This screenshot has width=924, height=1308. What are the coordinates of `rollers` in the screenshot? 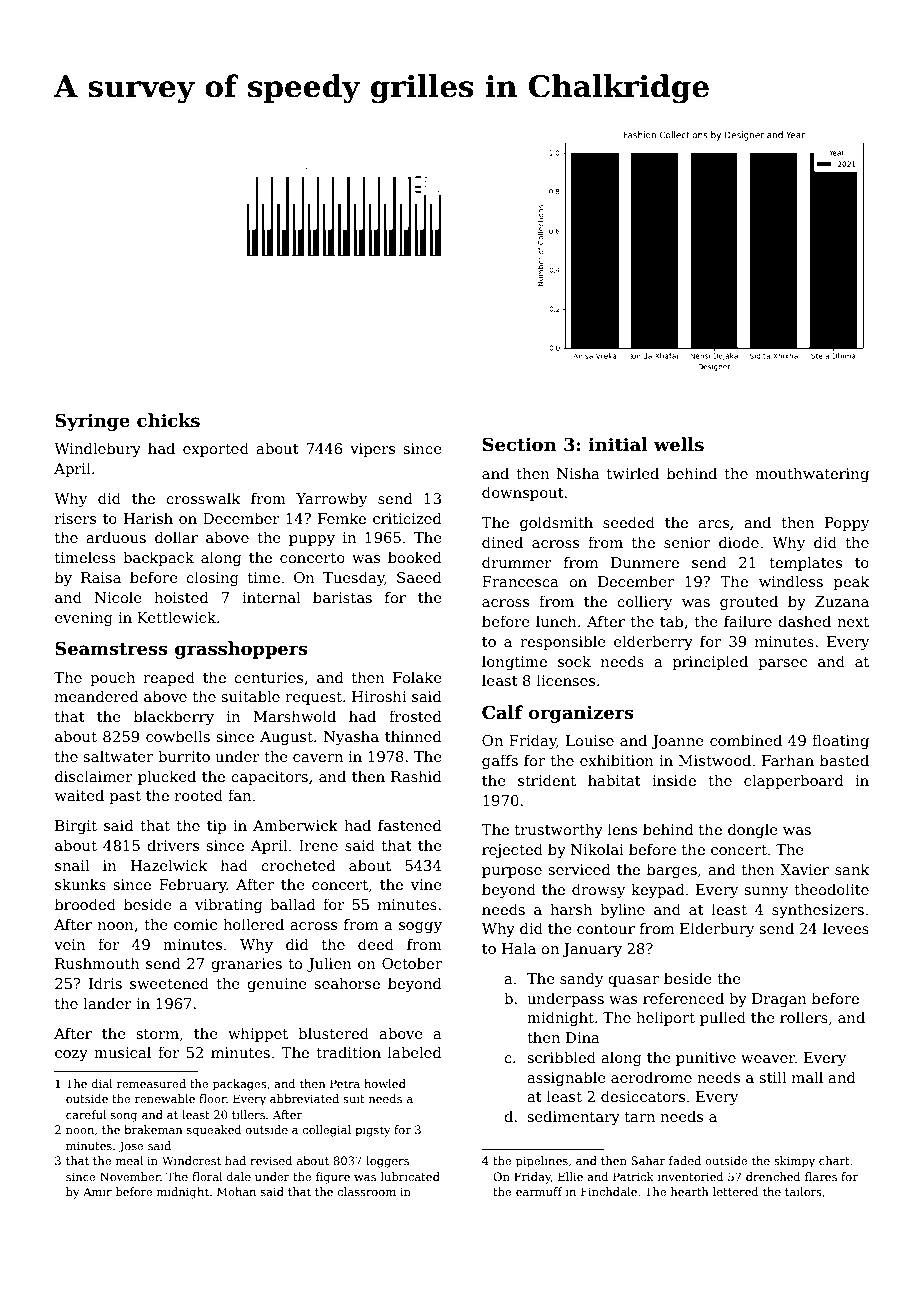 It's located at (804, 1017).
